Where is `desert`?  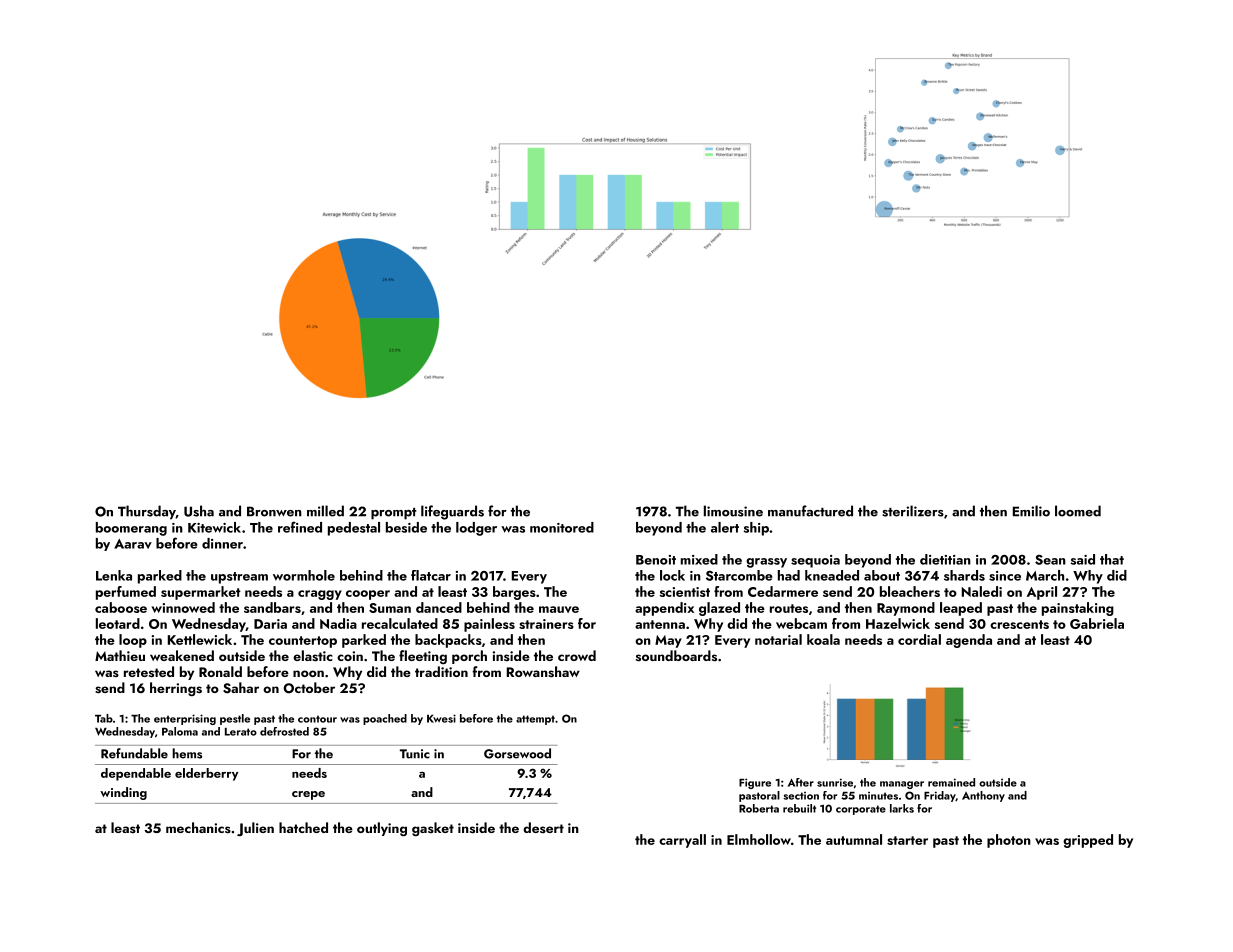
desert is located at coordinates (543, 827).
